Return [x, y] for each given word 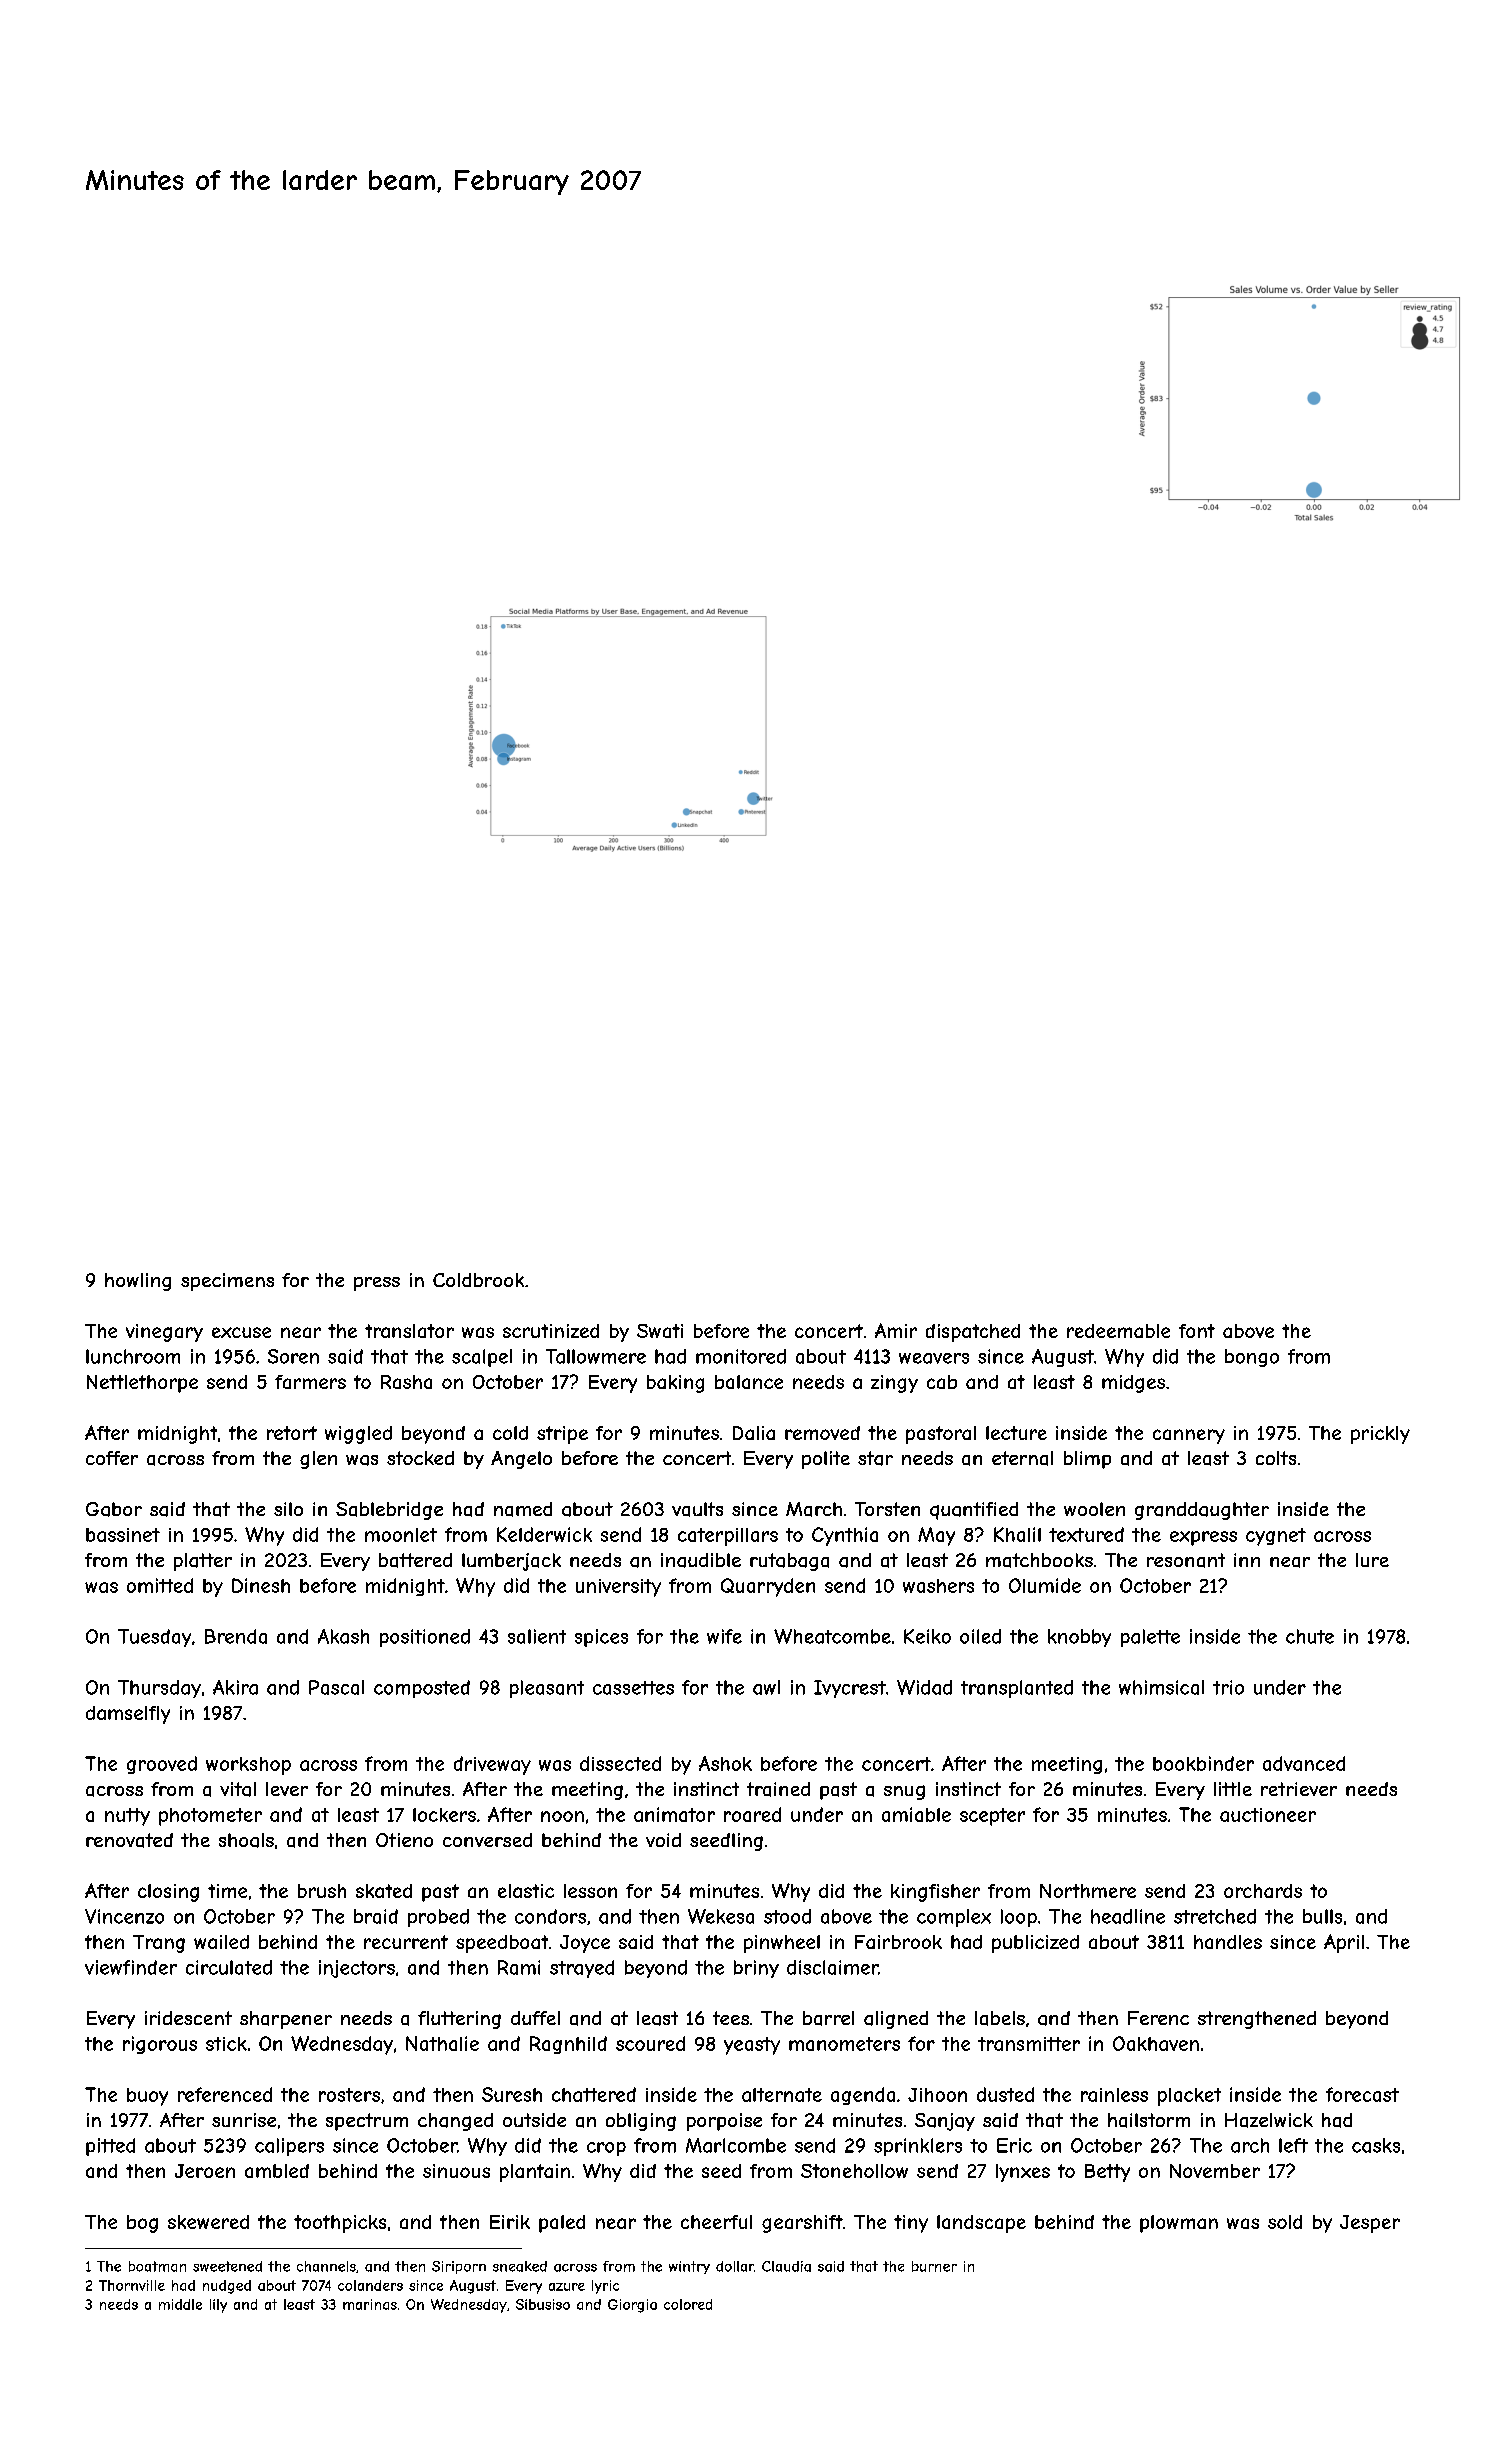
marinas [370, 2304]
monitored [741, 1356]
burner [934, 2266]
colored [688, 2304]
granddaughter [1202, 1511]
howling [138, 1282]
